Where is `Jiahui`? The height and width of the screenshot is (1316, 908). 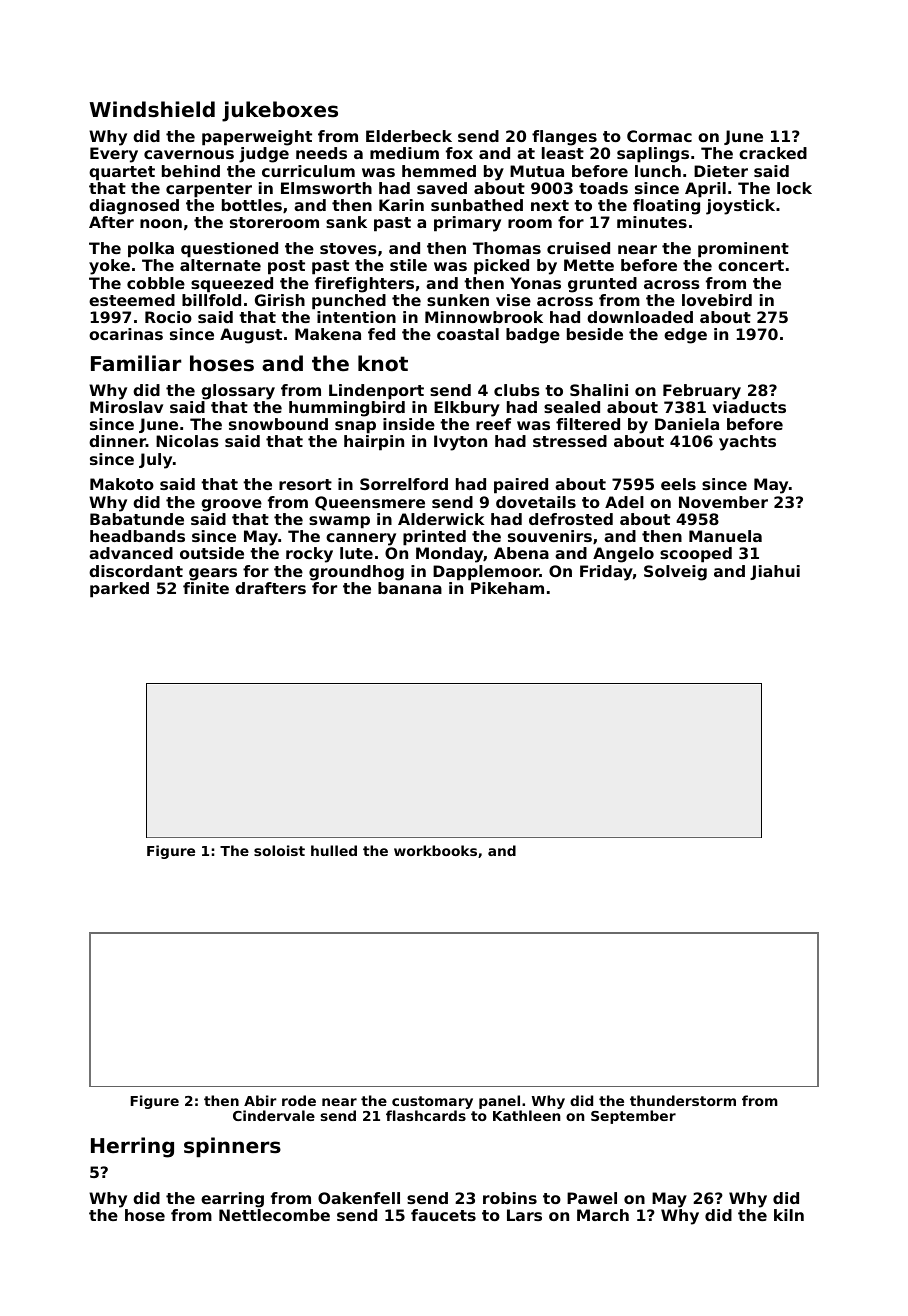
Jiahui is located at coordinates (775, 572).
